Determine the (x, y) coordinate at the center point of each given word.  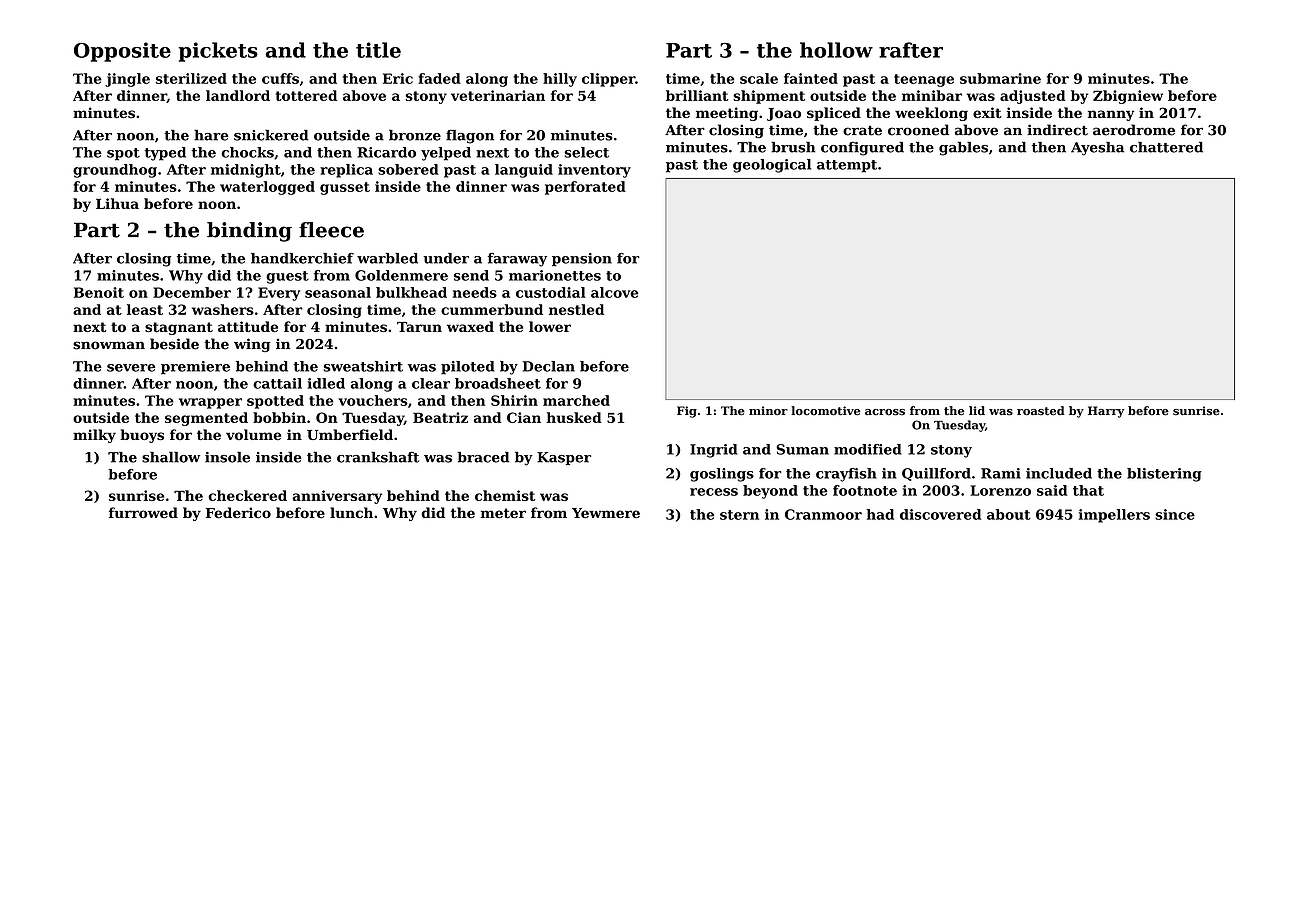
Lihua (117, 203)
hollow (836, 50)
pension (582, 259)
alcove (614, 292)
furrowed (143, 513)
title (378, 50)
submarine (1000, 78)
